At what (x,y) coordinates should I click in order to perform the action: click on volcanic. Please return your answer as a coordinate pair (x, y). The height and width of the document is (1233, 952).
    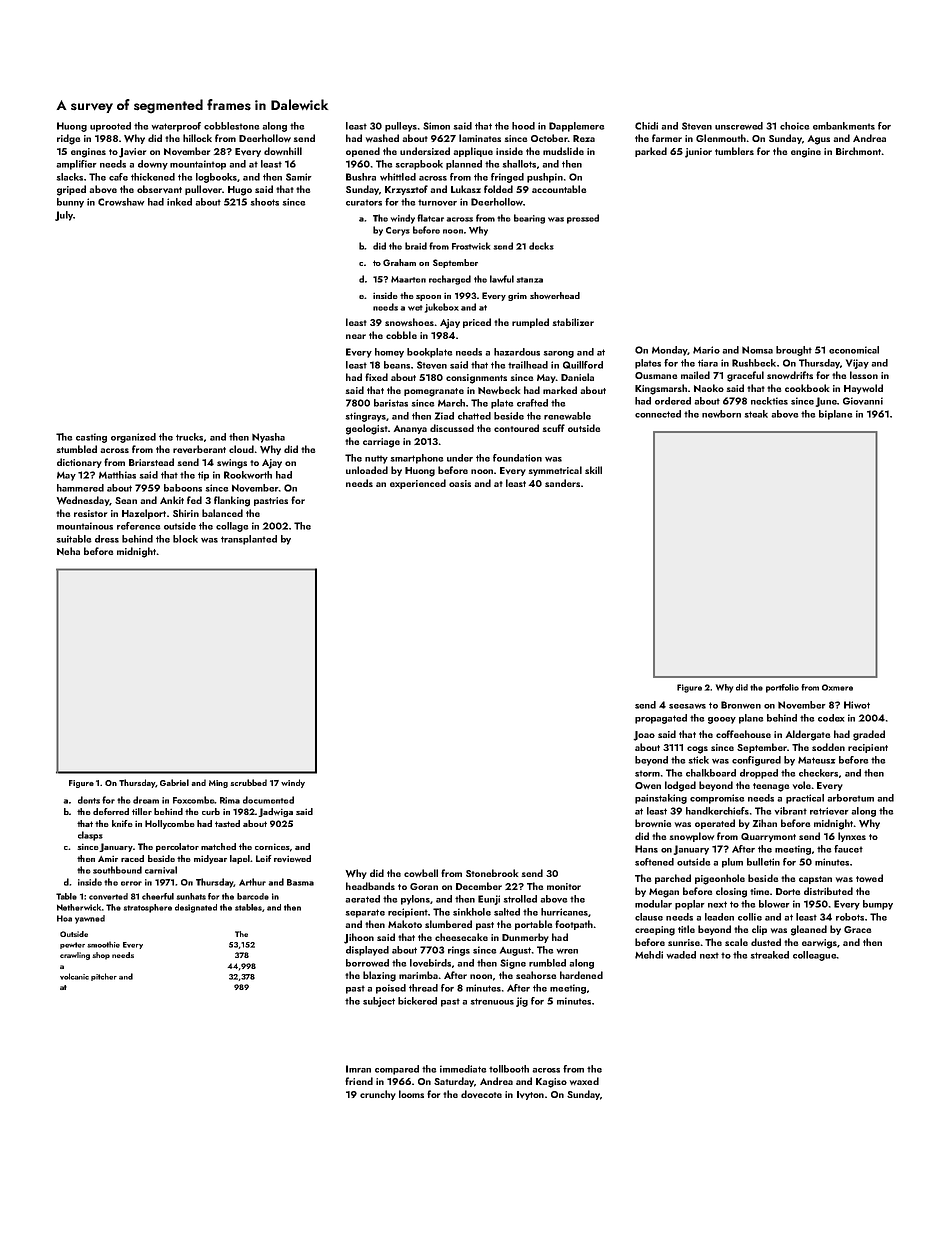
    Looking at the image, I should click on (74, 976).
